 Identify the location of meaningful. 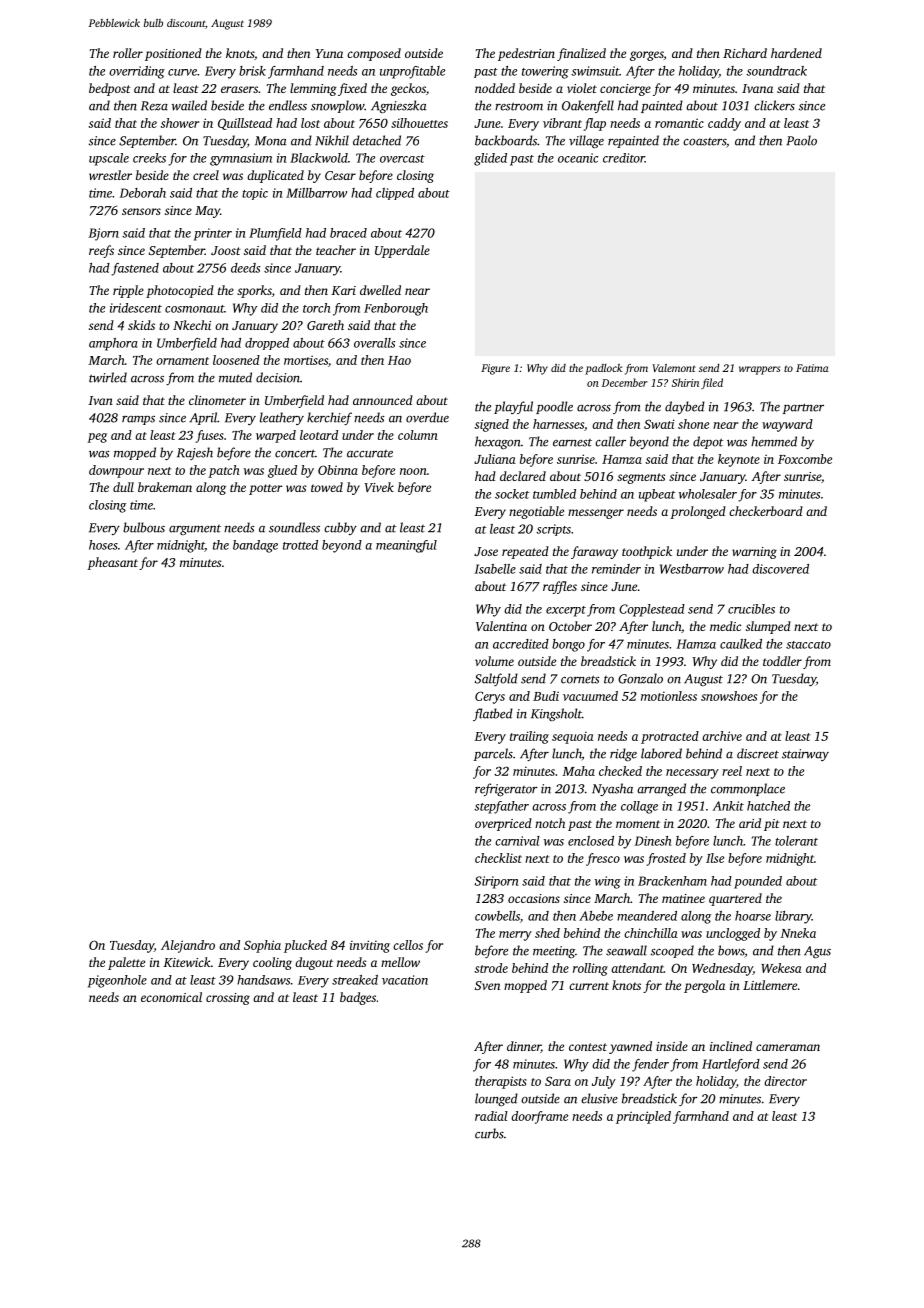
(406, 546).
